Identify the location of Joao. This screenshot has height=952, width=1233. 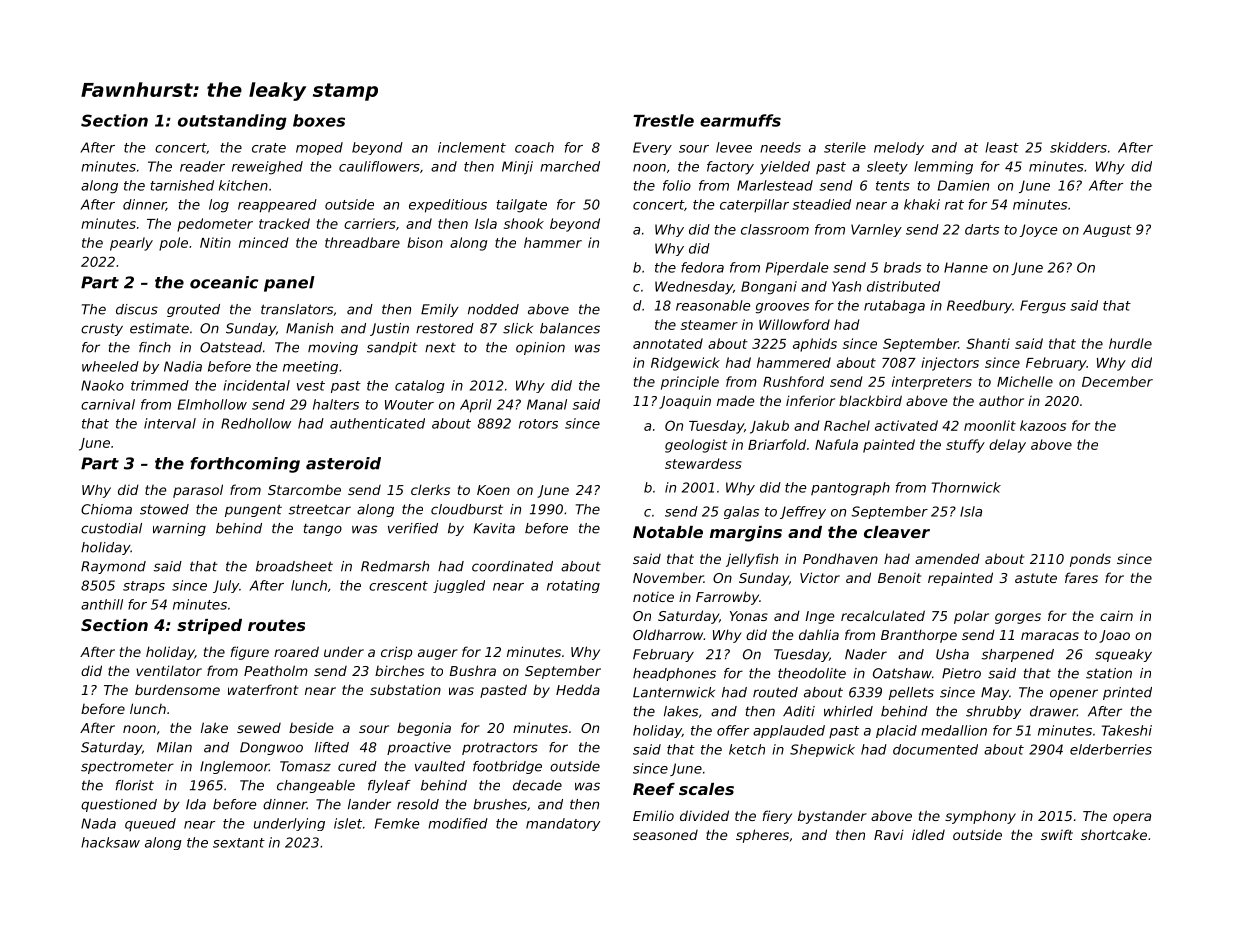
(1114, 636).
